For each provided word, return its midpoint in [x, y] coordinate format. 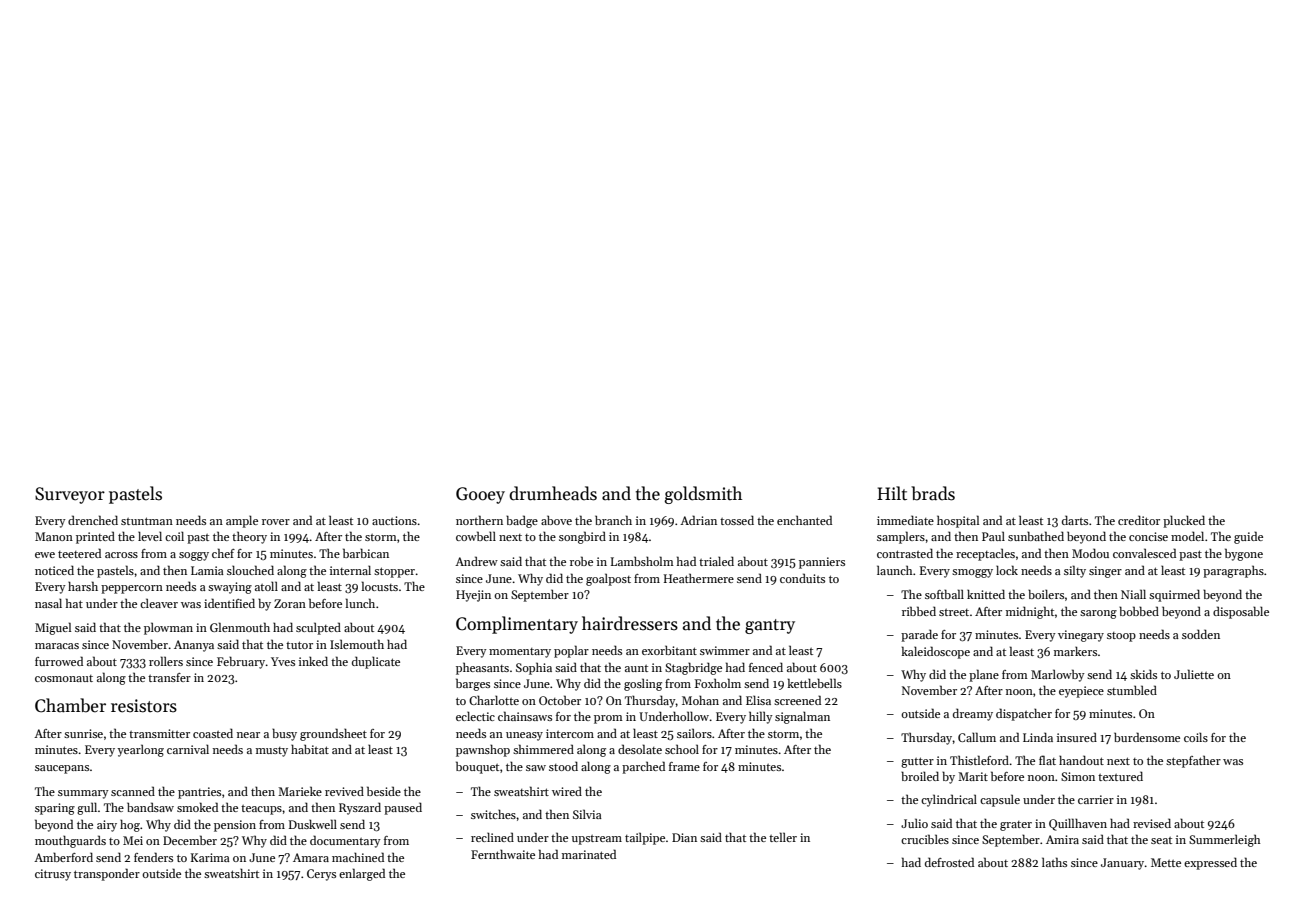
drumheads [553, 493]
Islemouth [357, 644]
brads [933, 493]
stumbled [1132, 690]
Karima [210, 857]
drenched [93, 520]
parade [919, 635]
